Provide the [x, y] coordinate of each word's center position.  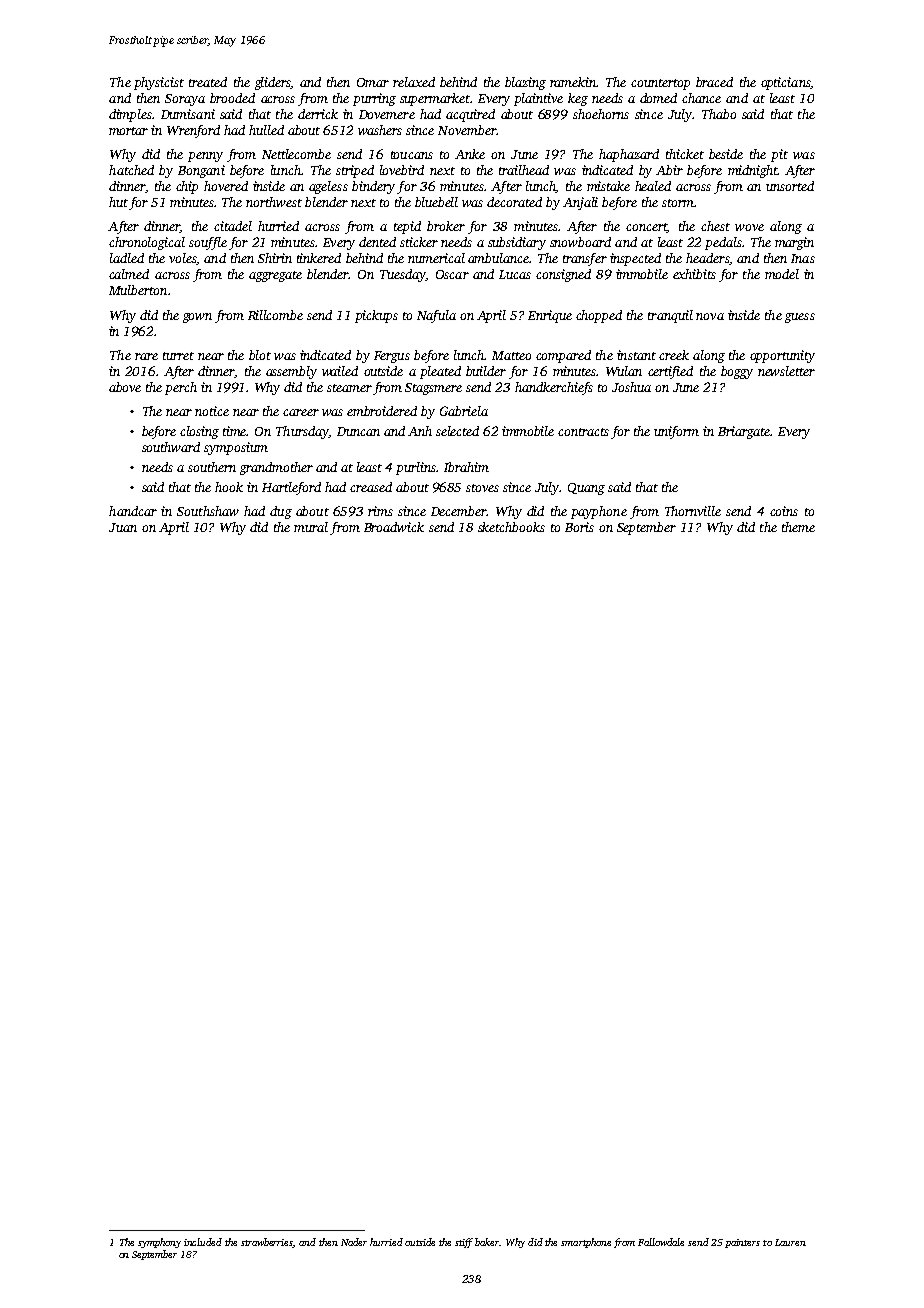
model [782, 274]
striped [355, 171]
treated [208, 82]
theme [798, 527]
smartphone [586, 1243]
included [203, 1242]
